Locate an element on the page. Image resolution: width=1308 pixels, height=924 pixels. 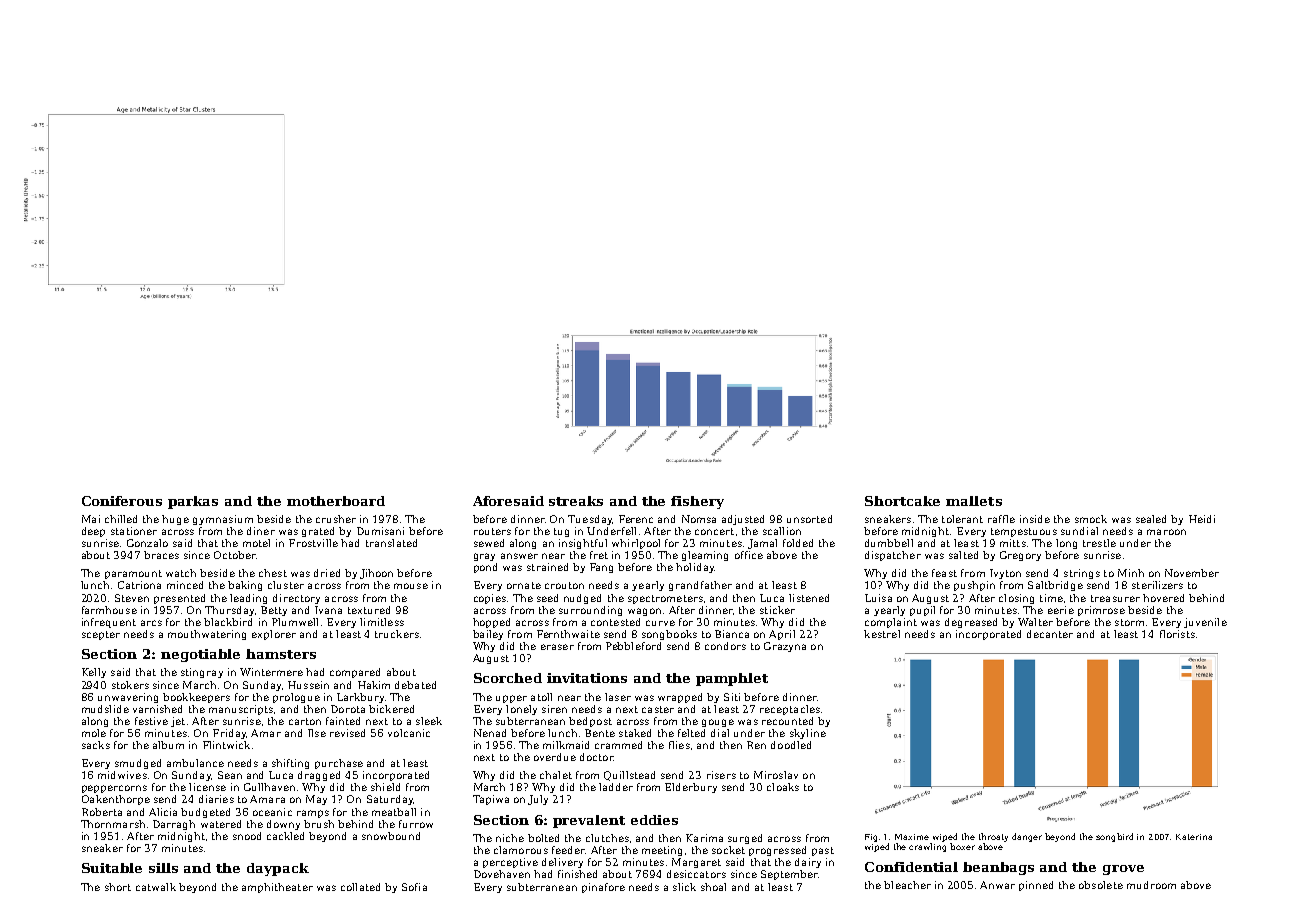
doodled is located at coordinates (791, 745).
